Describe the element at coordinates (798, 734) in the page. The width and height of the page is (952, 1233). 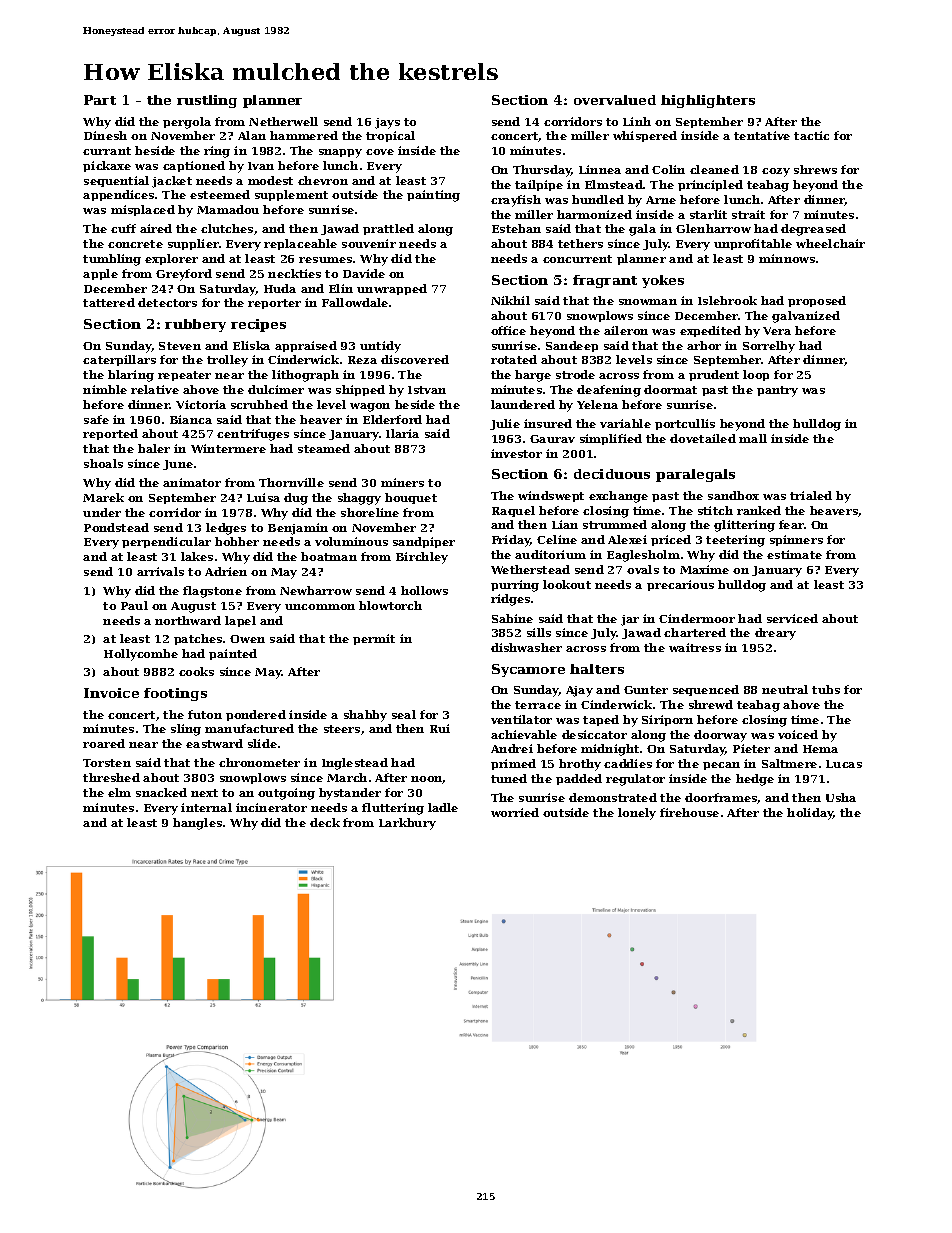
I see `voiced` at that location.
